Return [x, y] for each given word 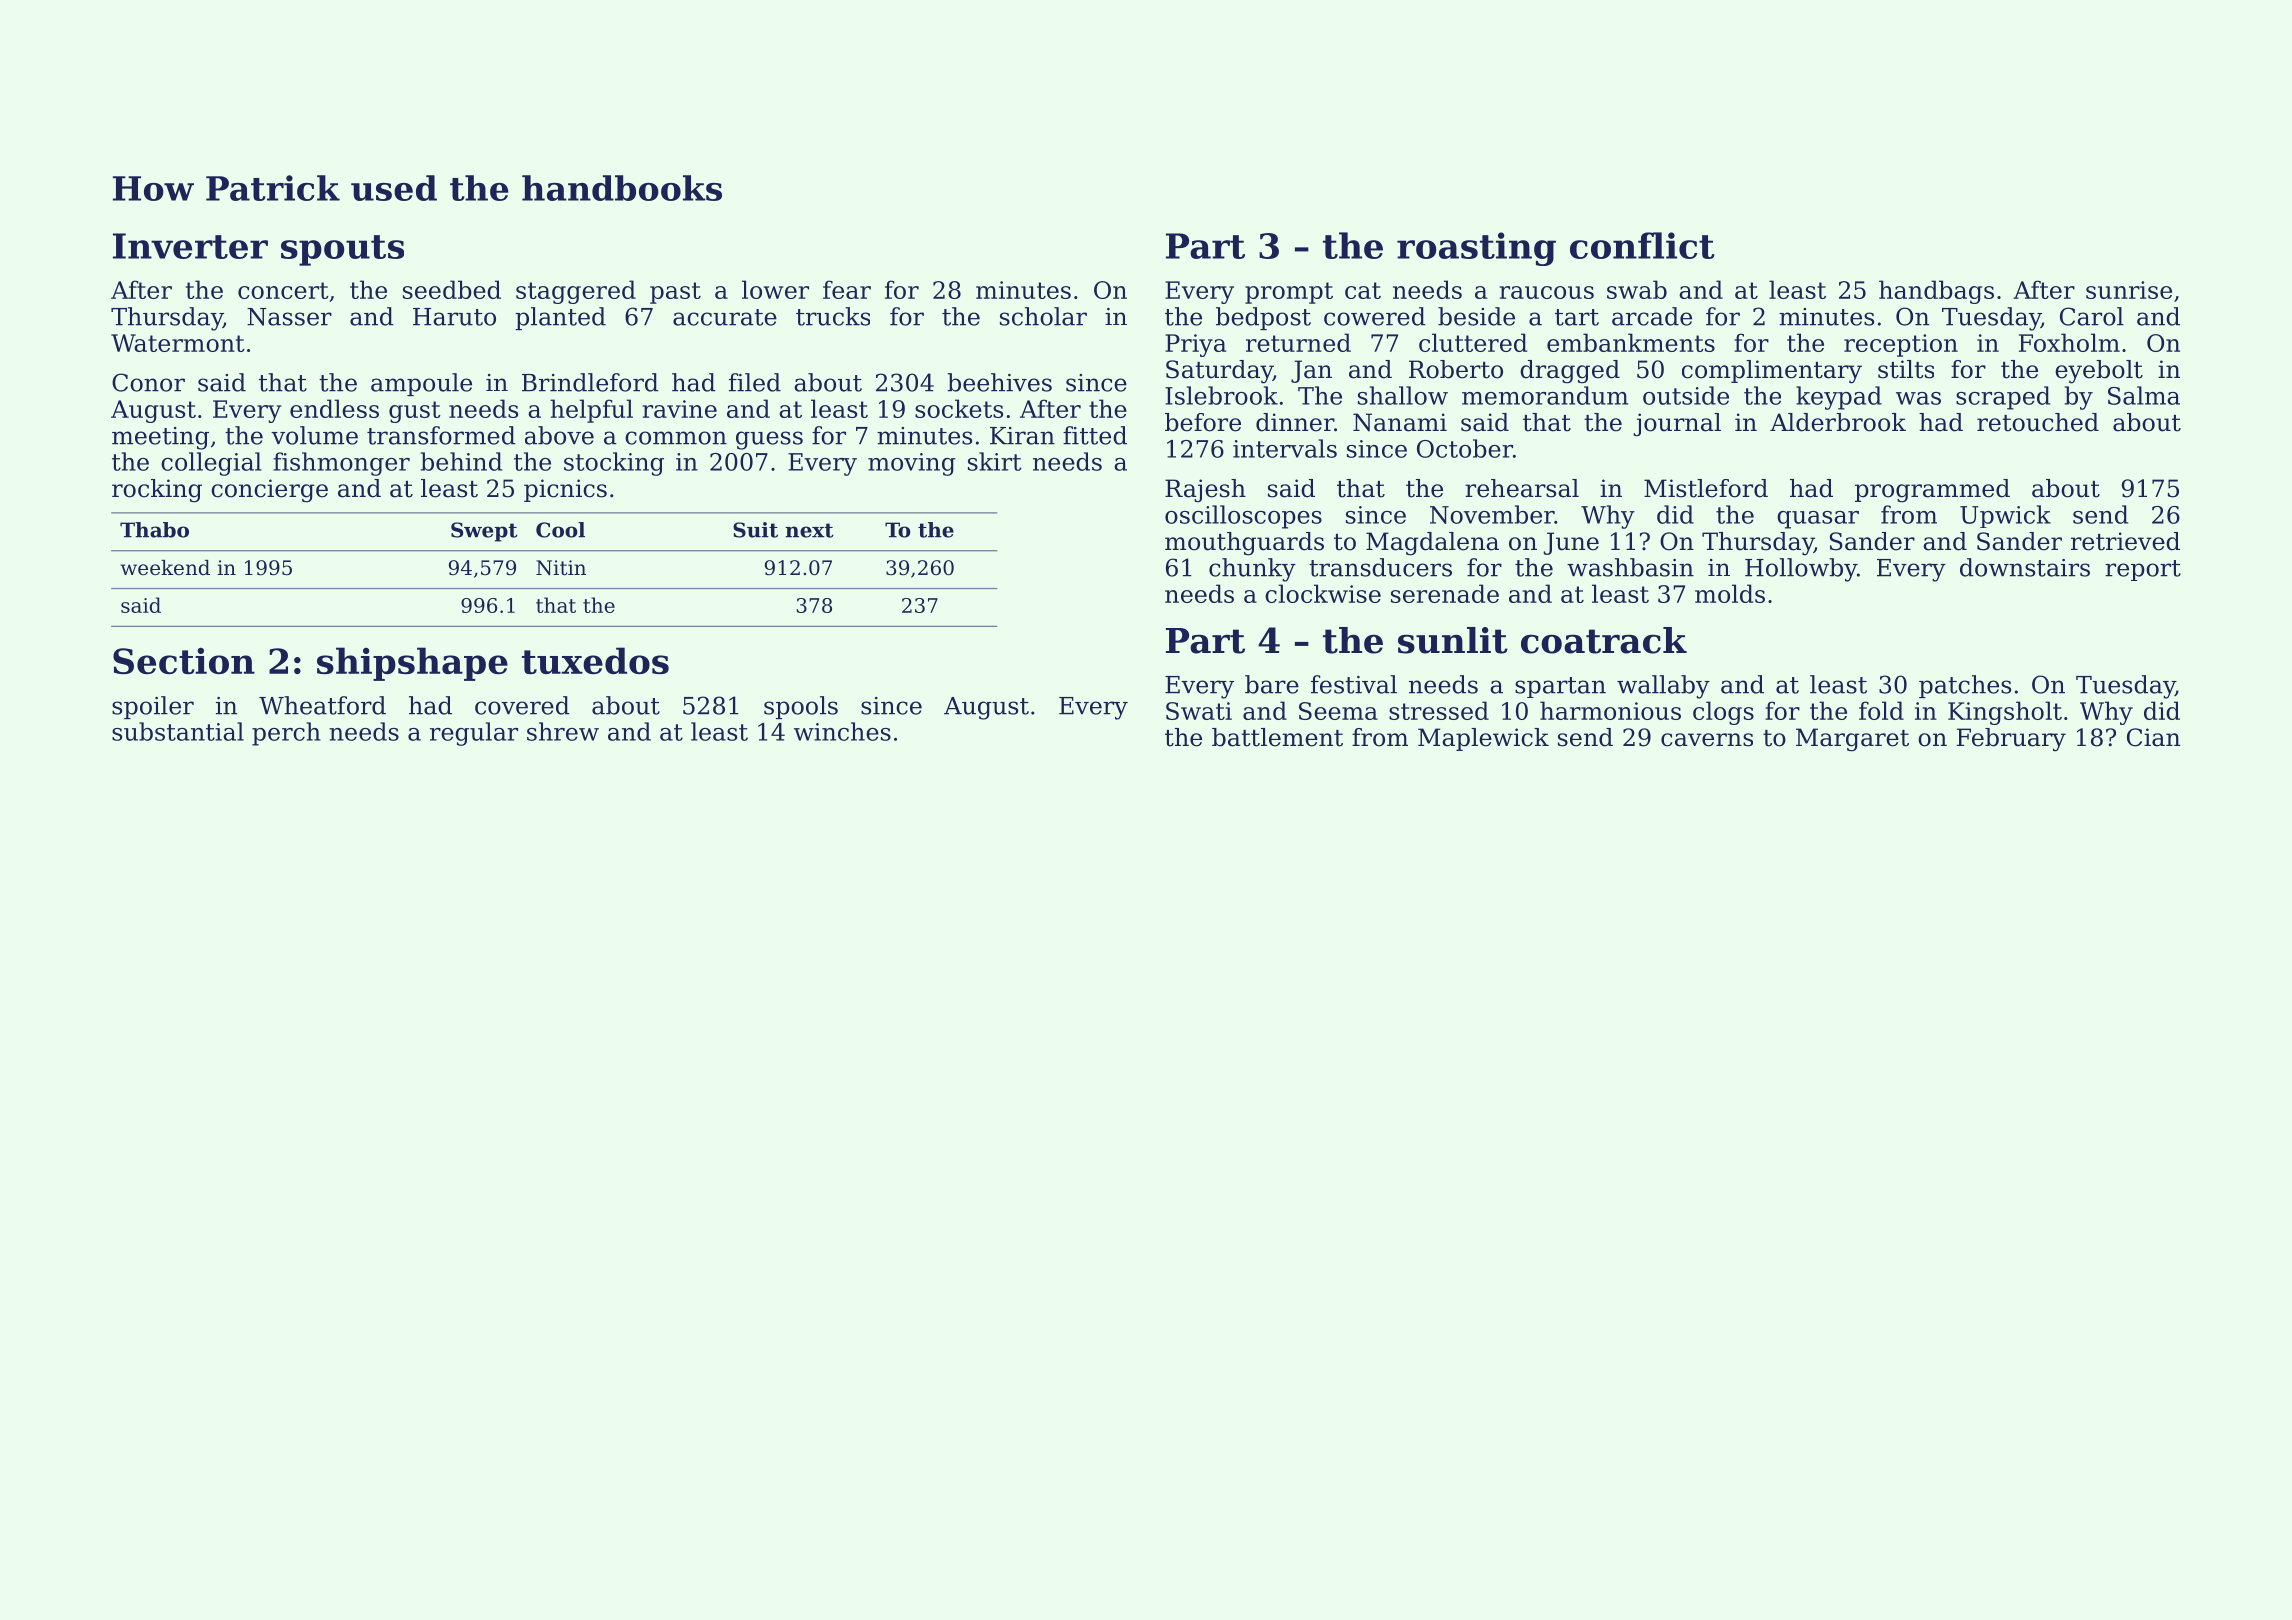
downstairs [2025, 567]
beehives [999, 382]
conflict [1642, 245]
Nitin [561, 568]
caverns [1707, 740]
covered [522, 705]
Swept [484, 532]
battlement [1277, 737]
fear [847, 289]
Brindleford [590, 382]
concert [283, 290]
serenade [1445, 593]
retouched [2038, 422]
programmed [1932, 491]
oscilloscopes [1243, 517]
